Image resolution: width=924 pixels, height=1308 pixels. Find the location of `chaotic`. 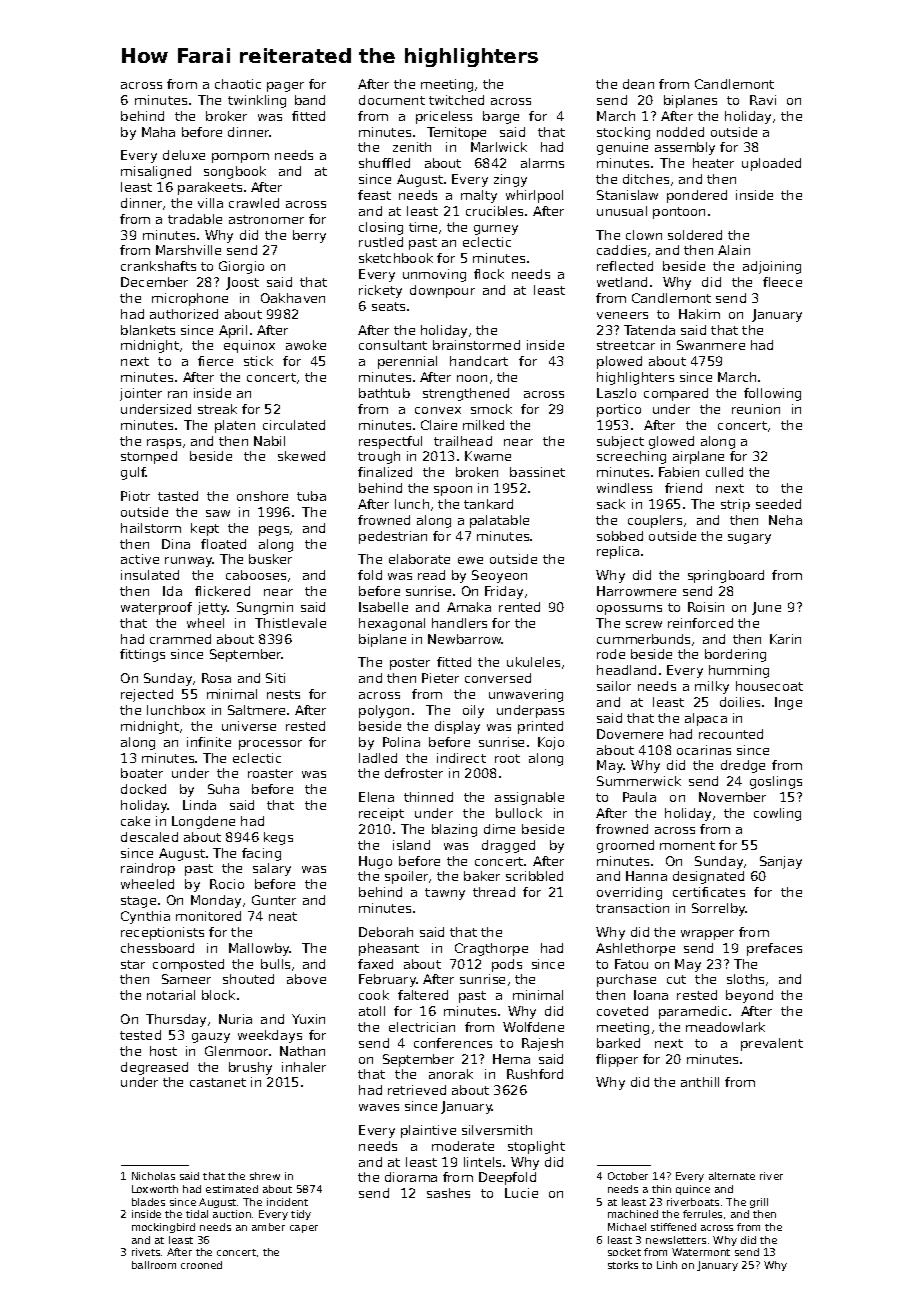

chaotic is located at coordinates (238, 84).
